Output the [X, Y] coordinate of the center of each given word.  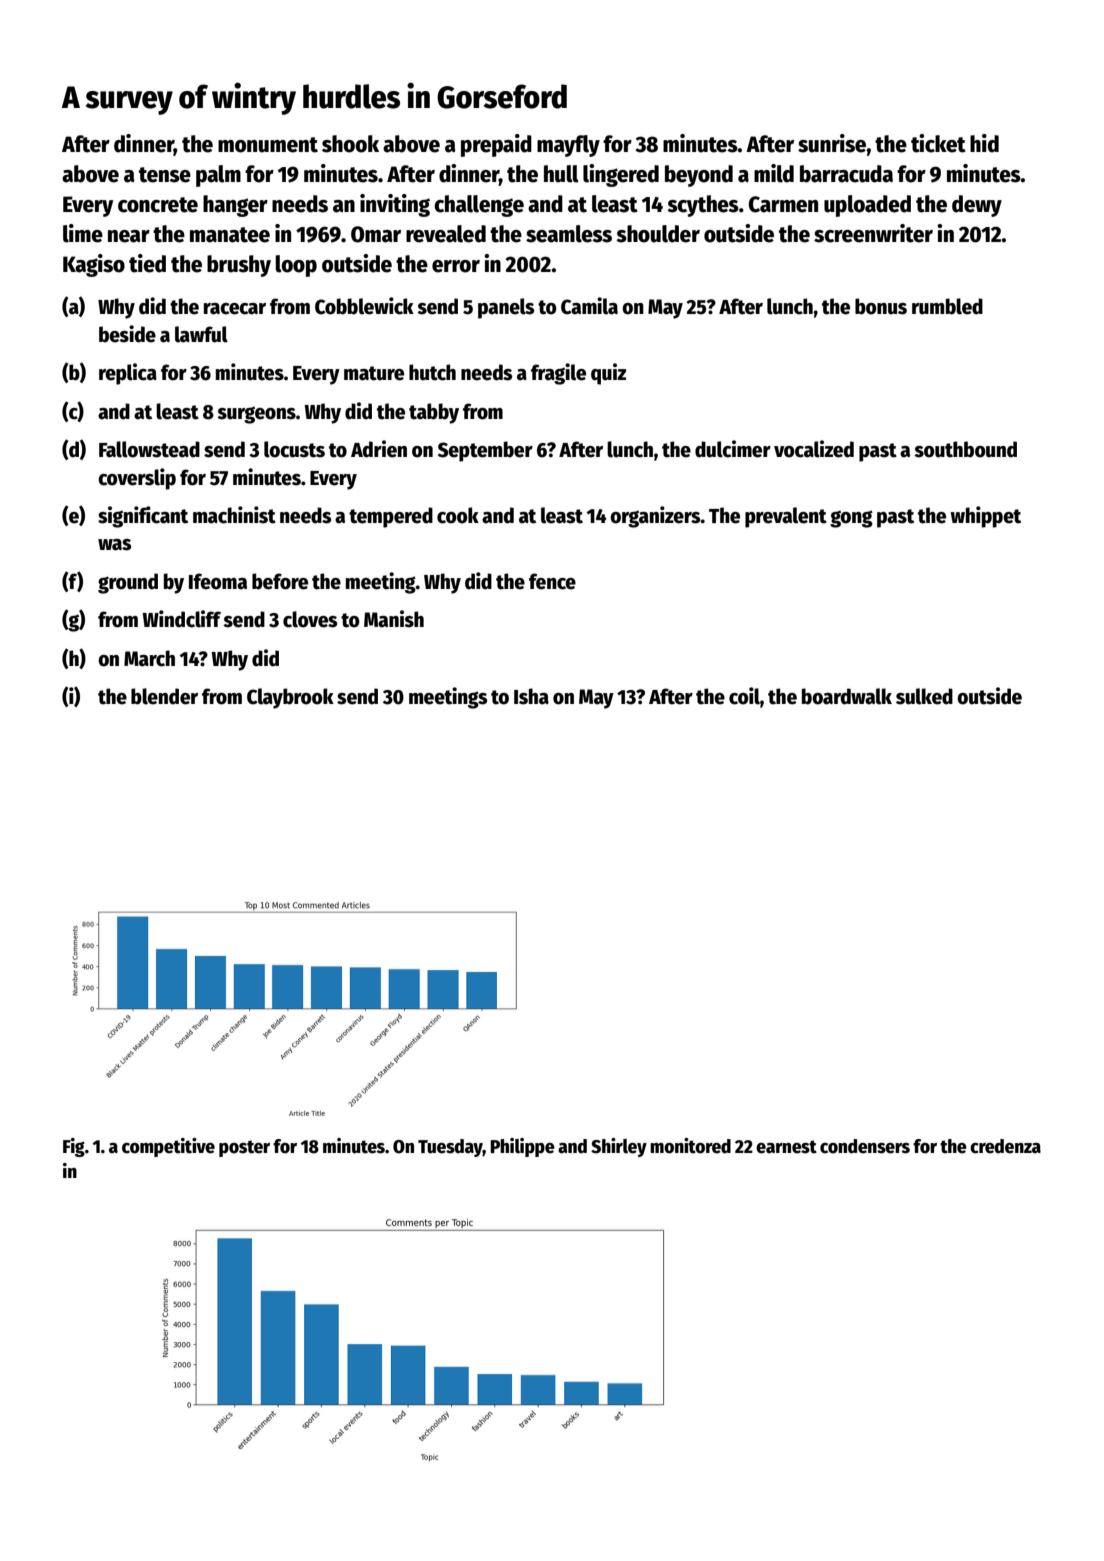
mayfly [568, 146]
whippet [985, 517]
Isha [531, 696]
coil [744, 696]
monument [268, 145]
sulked [924, 696]
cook [458, 515]
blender [164, 696]
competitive [168, 1147]
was [114, 545]
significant [143, 517]
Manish [394, 619]
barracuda [846, 174]
